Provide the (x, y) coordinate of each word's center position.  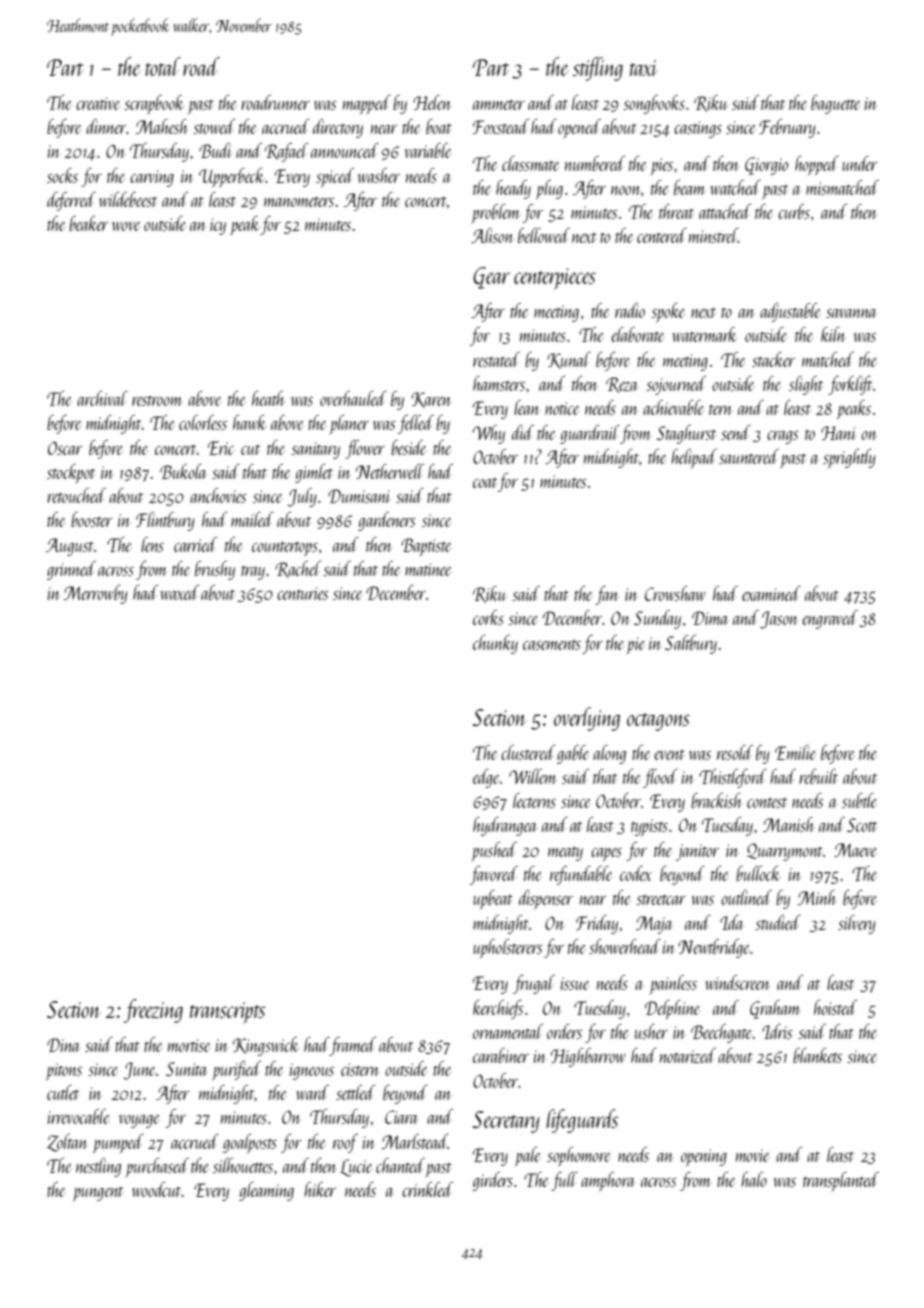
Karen (430, 400)
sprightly (849, 458)
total (163, 66)
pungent (98, 1194)
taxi (644, 68)
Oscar (65, 448)
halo (754, 1179)
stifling (598, 69)
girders (492, 1181)
